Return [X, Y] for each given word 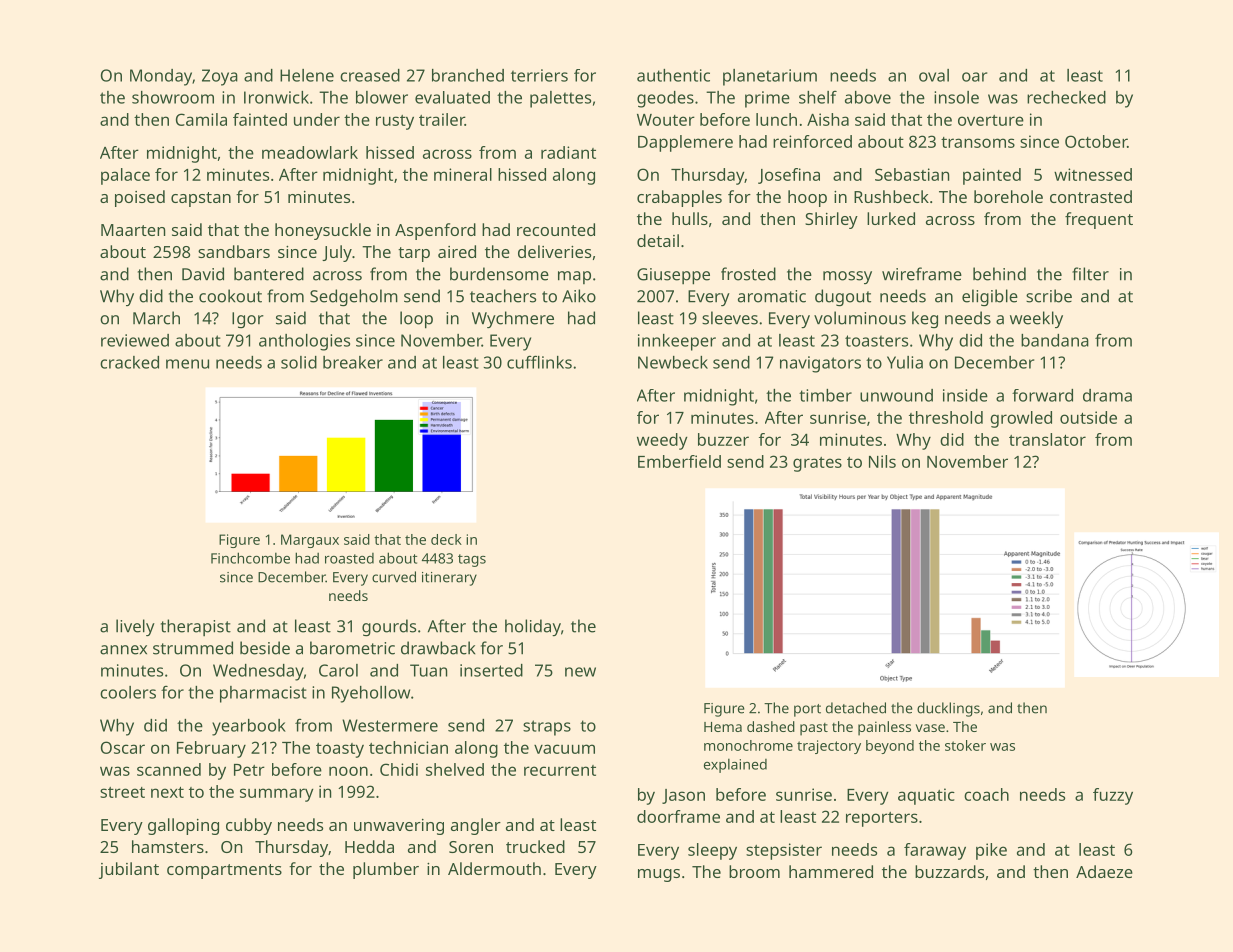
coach [986, 794]
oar [974, 77]
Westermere [390, 725]
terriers [539, 75]
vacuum [564, 749]
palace [125, 176]
